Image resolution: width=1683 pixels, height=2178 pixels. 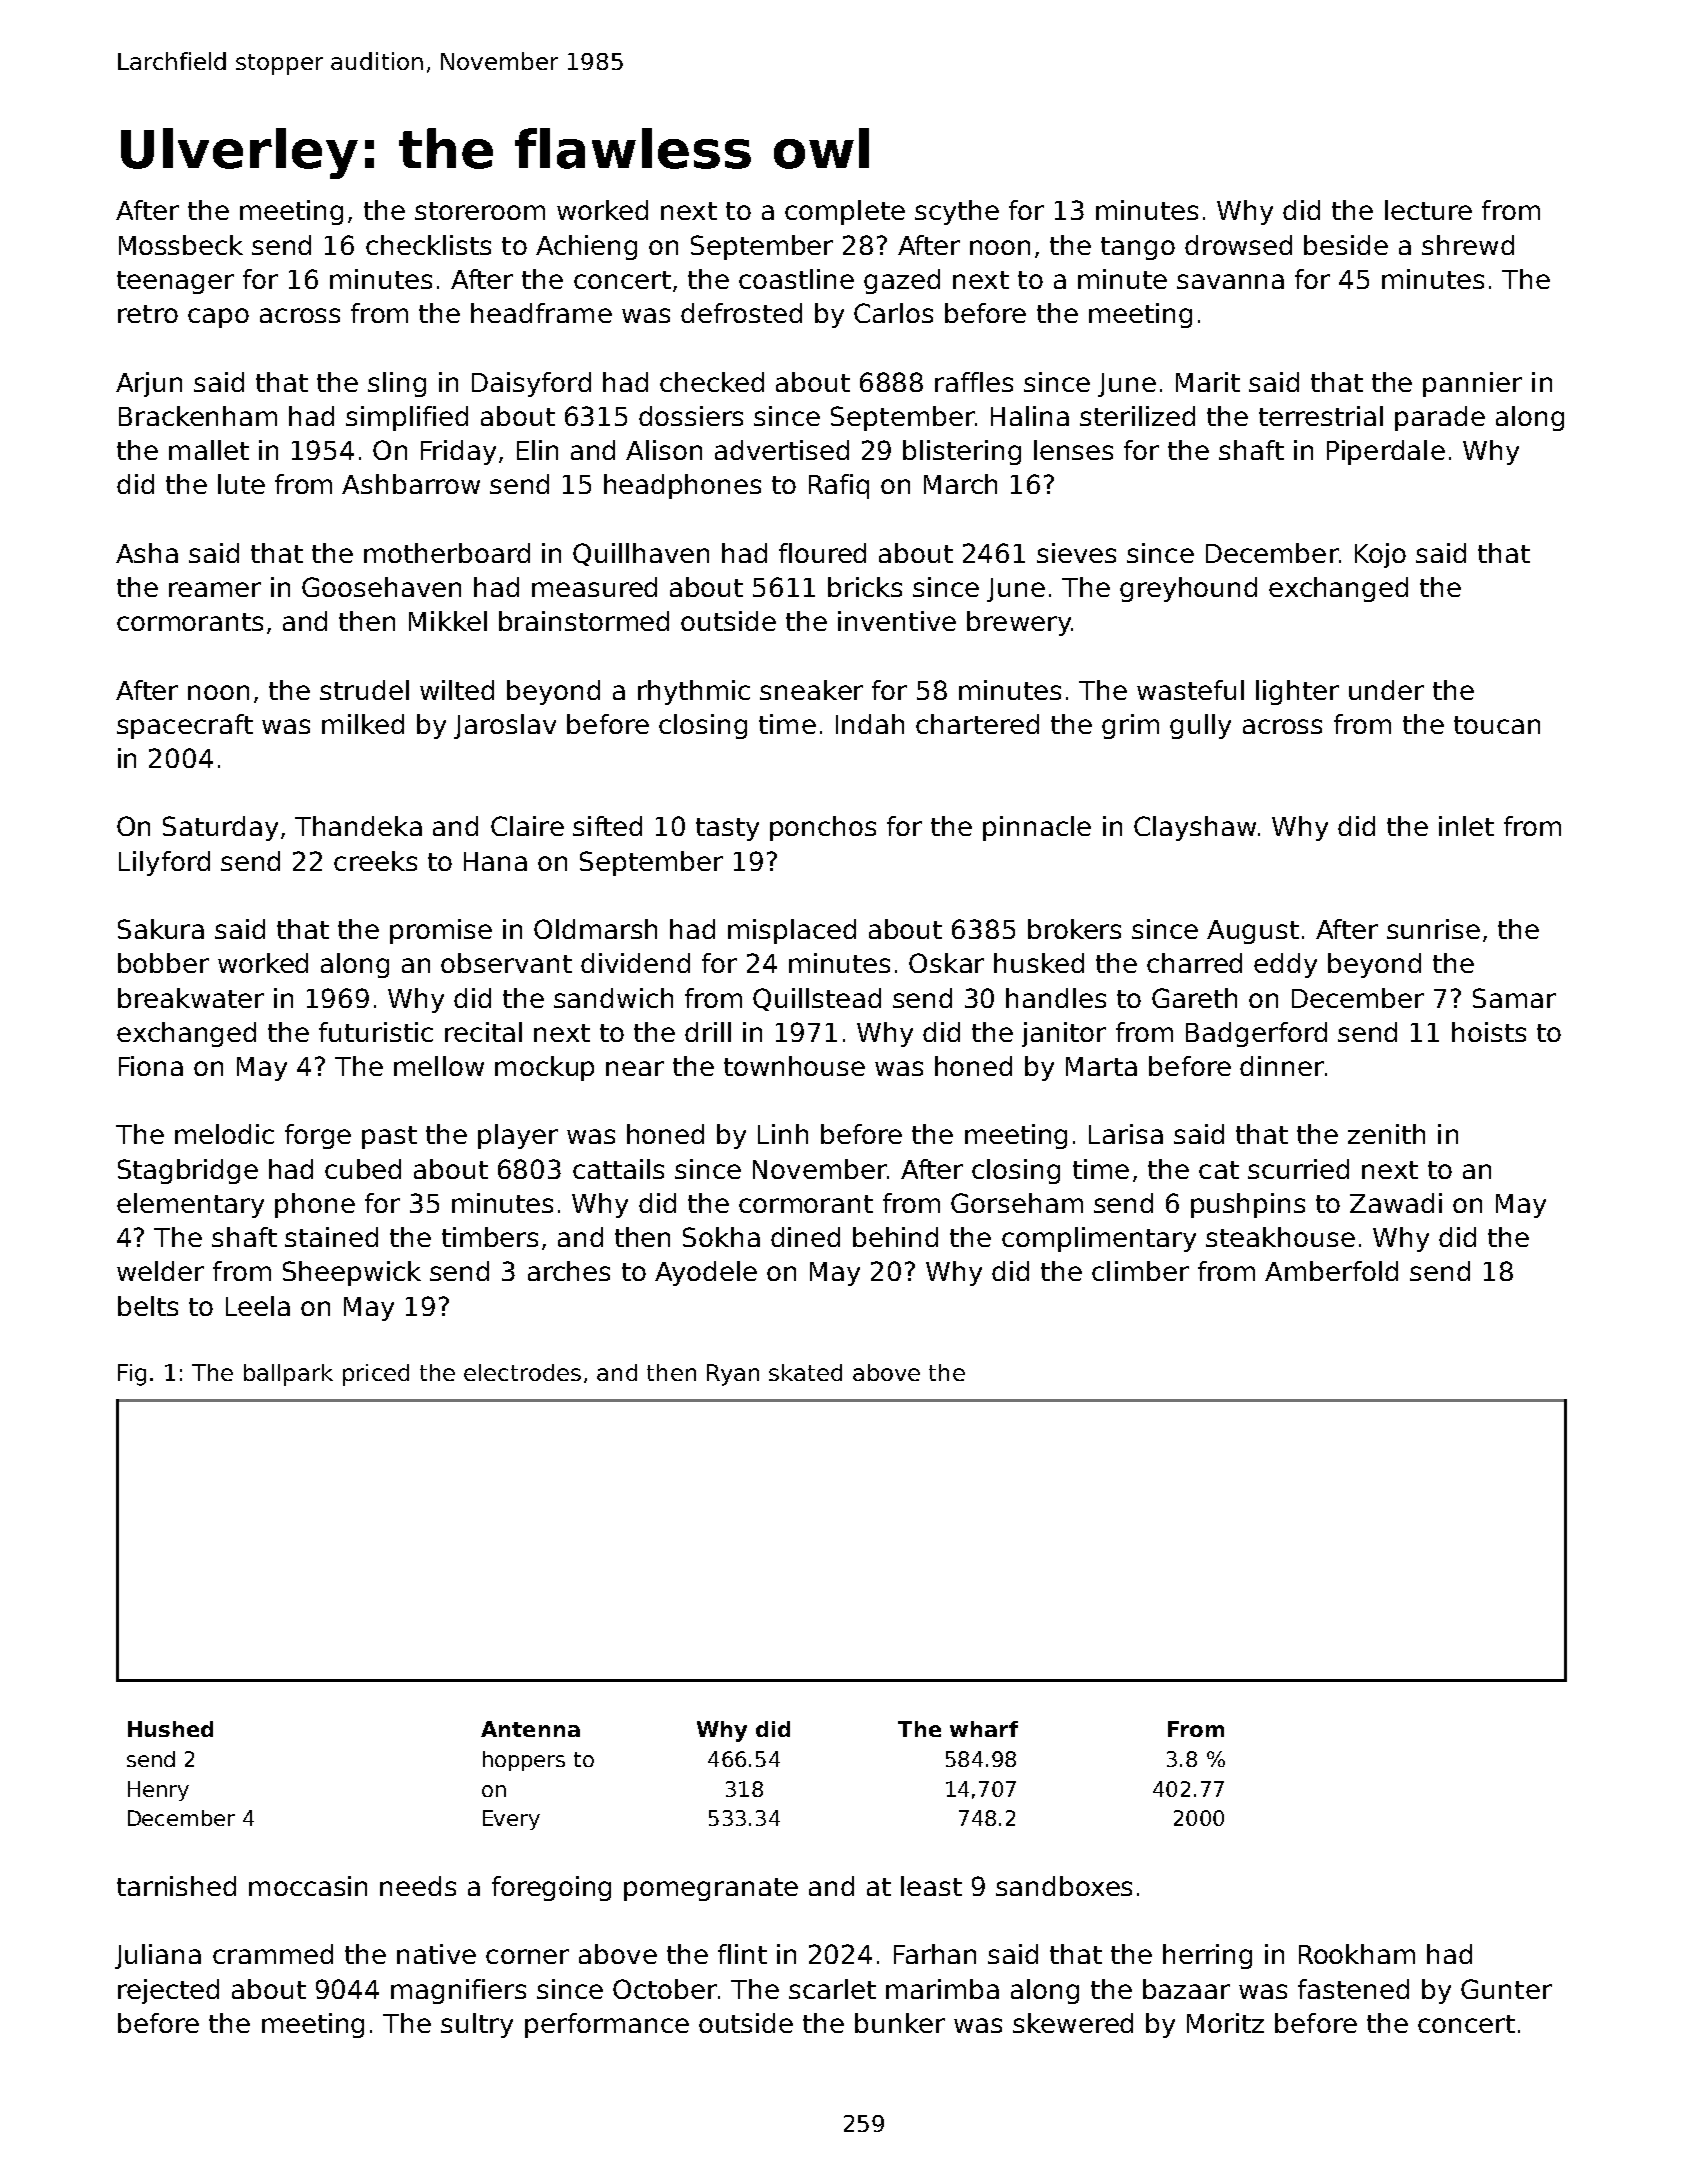 What do you see at coordinates (1396, 1203) in the document?
I see `Zawadi` at bounding box center [1396, 1203].
